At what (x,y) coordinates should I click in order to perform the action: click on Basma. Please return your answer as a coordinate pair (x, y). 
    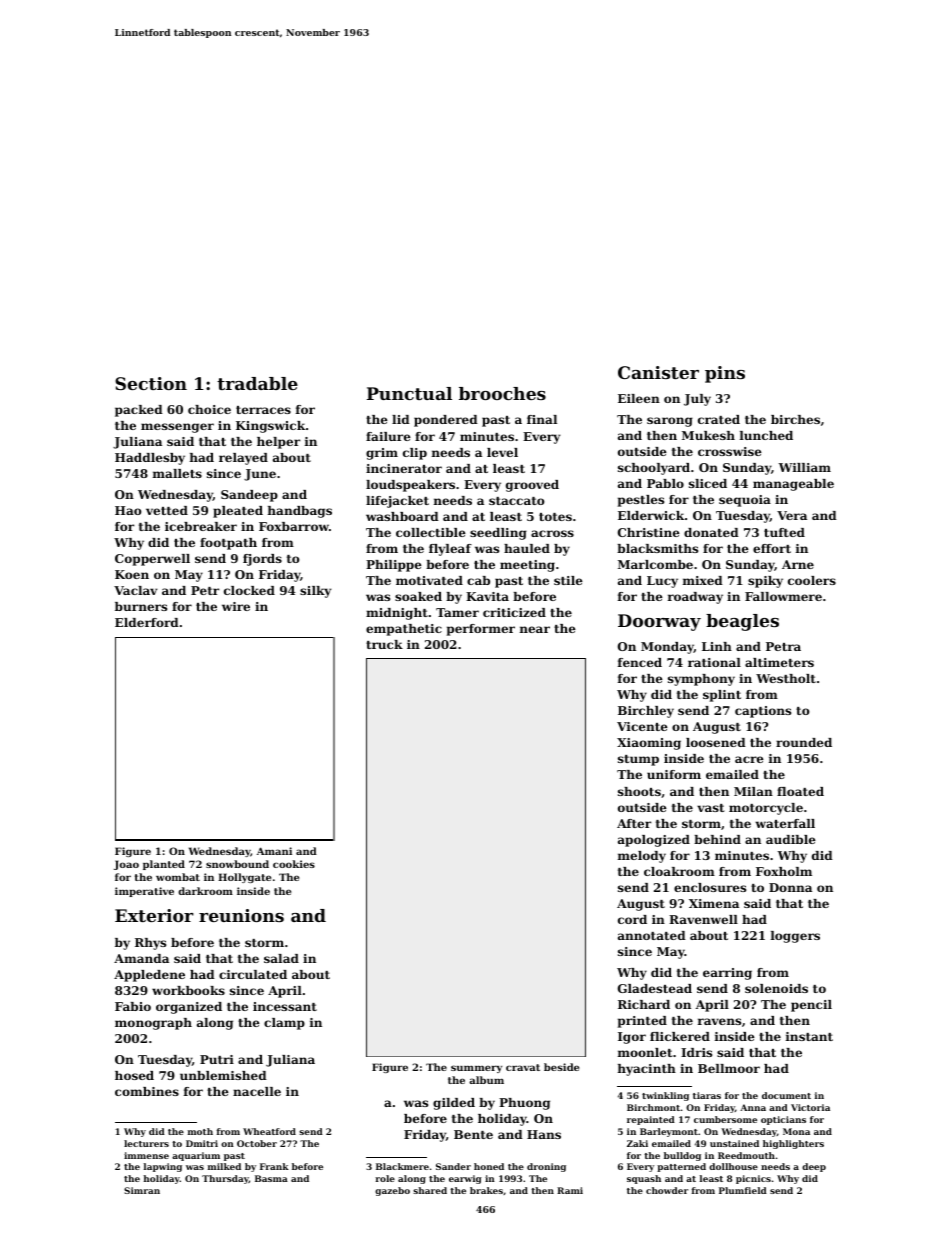
    Looking at the image, I should click on (271, 1178).
